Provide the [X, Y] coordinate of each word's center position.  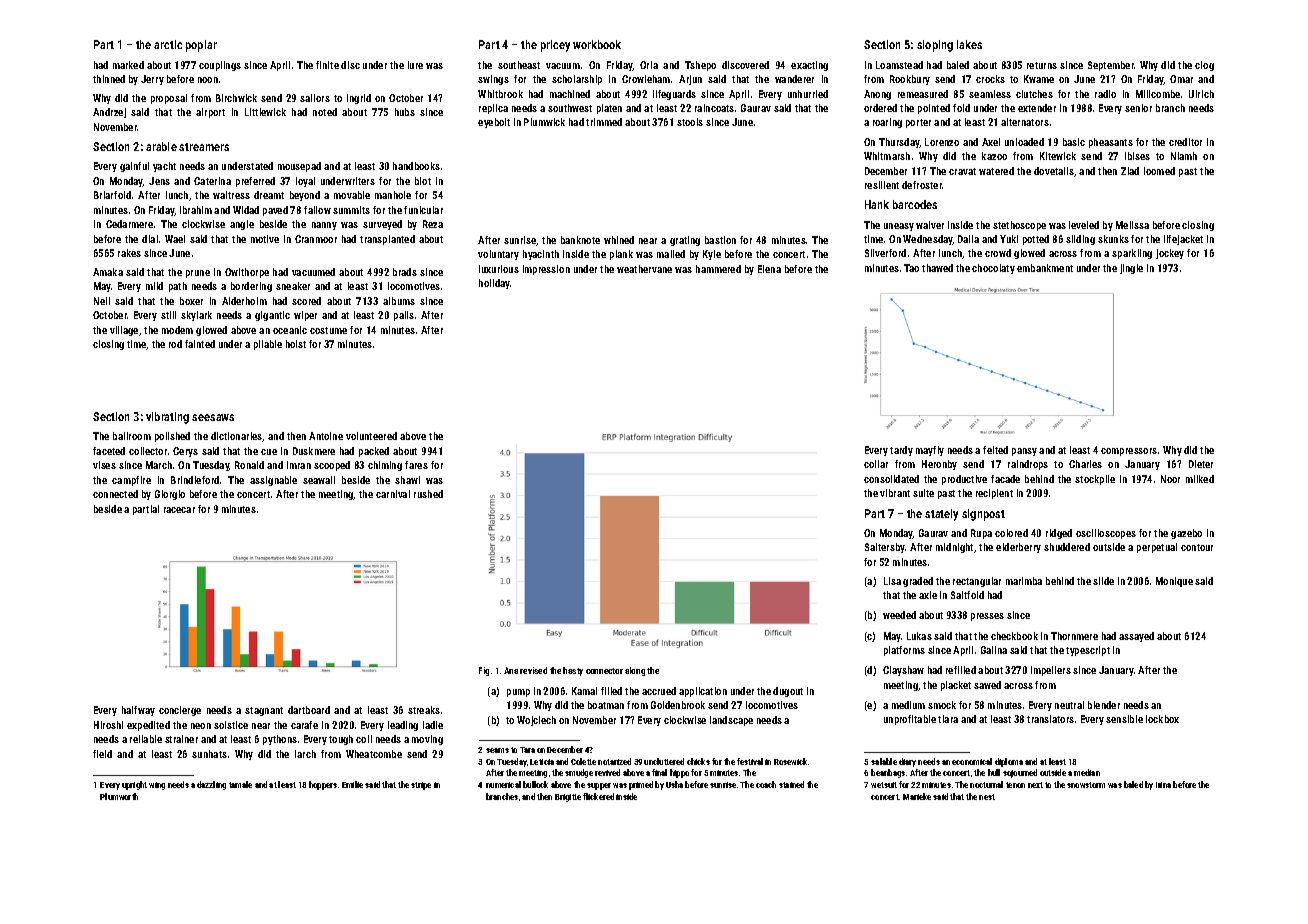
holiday [494, 284]
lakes [969, 44]
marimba [1024, 581]
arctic [168, 44]
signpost [983, 515]
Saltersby [885, 548]
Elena [769, 269]
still [168, 315]
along [635, 671]
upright [134, 785]
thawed [937, 268]
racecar [179, 510]
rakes [129, 253]
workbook [597, 44]
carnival [393, 494]
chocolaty [993, 269]
